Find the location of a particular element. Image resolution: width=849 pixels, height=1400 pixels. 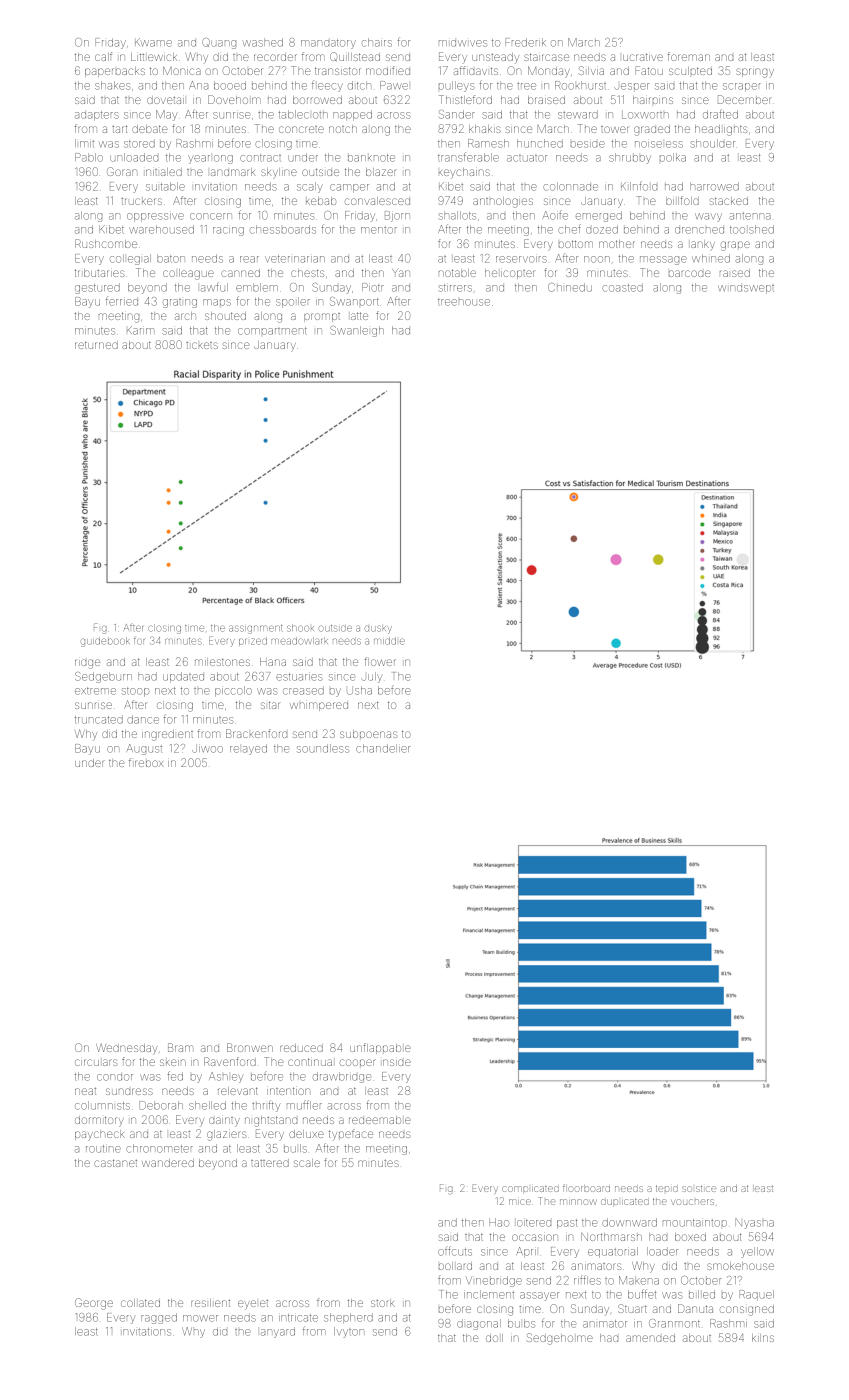

foreman is located at coordinates (689, 56).
